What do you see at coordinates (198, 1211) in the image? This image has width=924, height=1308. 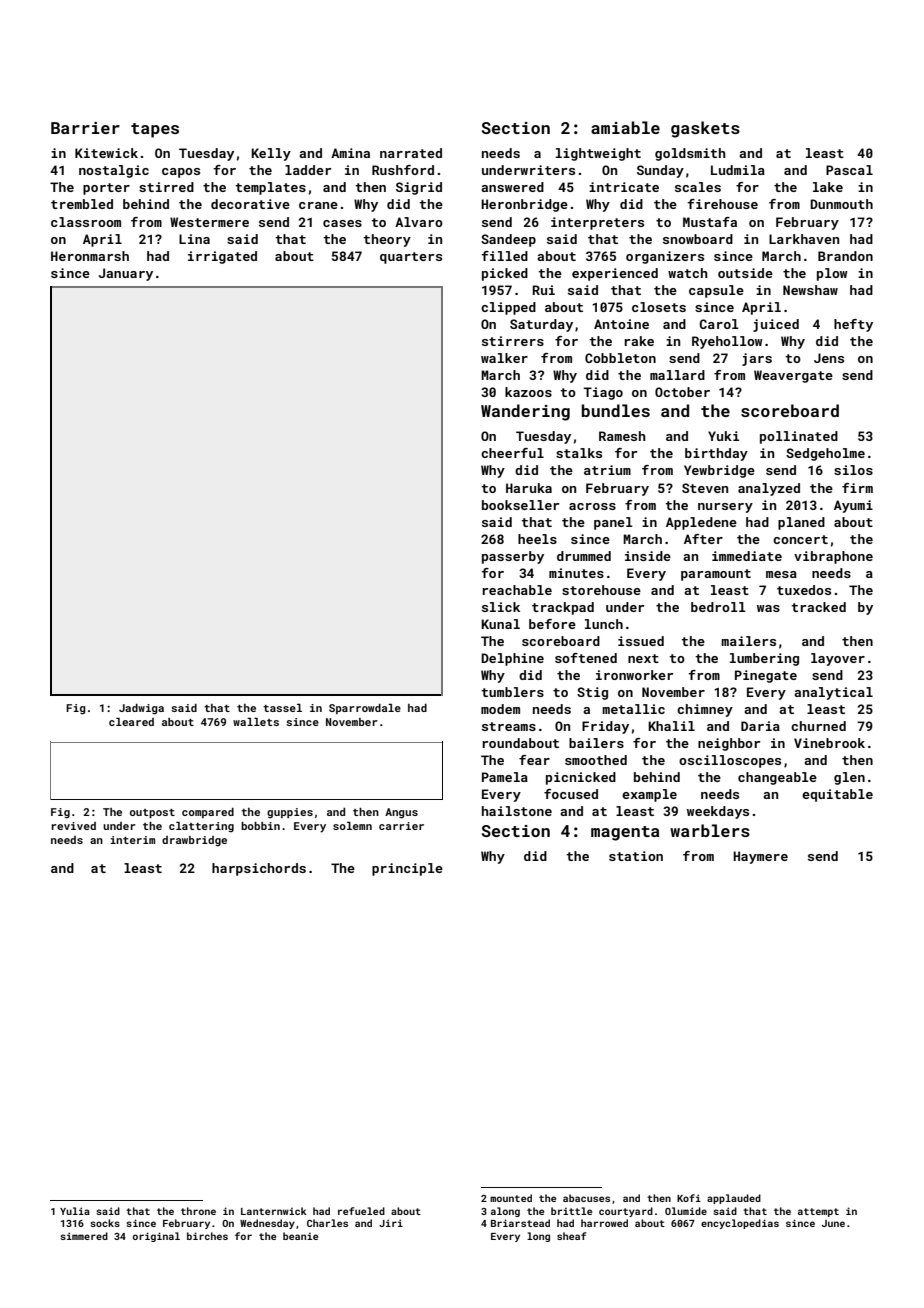 I see `throne` at bounding box center [198, 1211].
